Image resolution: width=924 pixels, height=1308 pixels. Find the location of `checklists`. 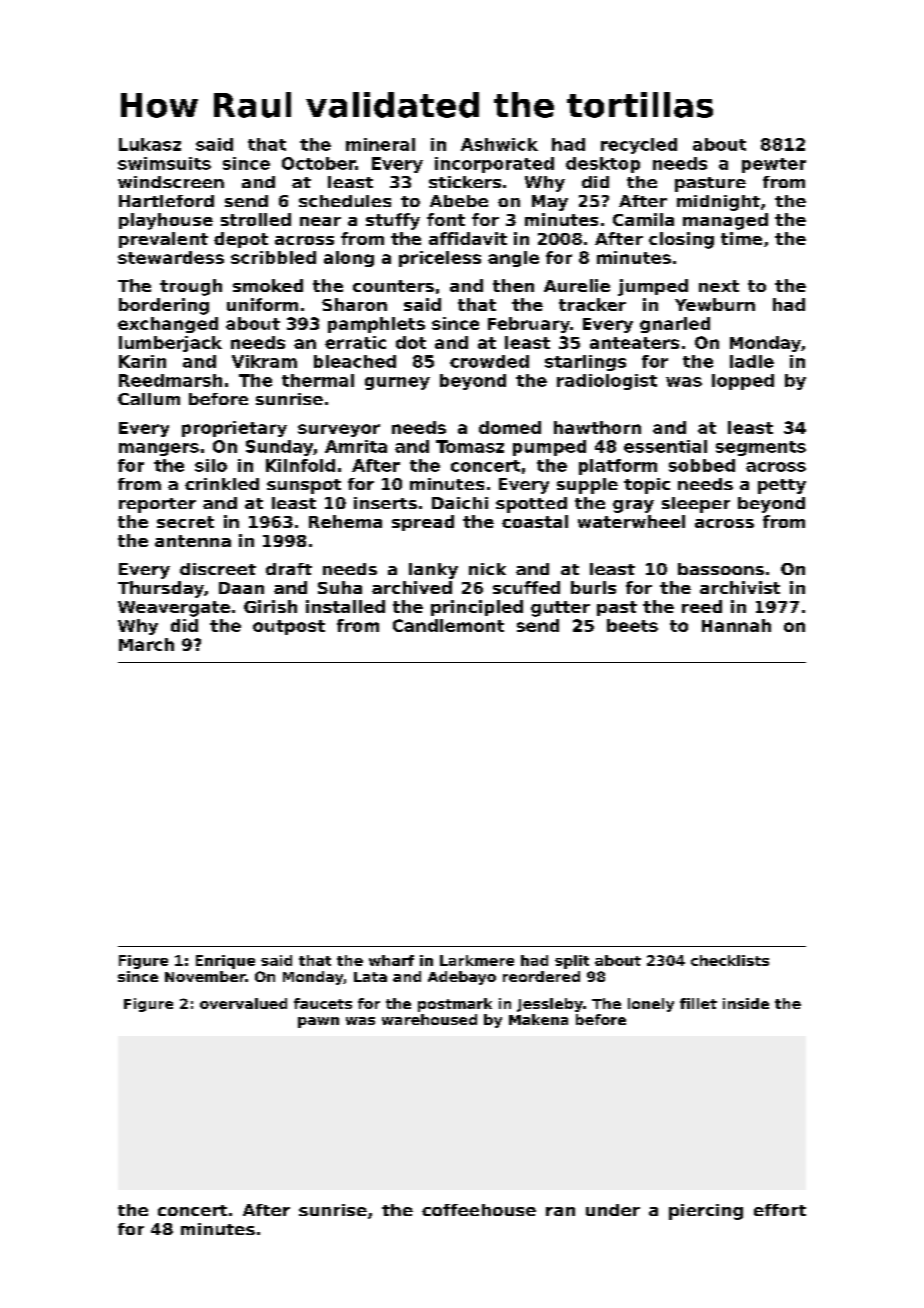

checklists is located at coordinates (730, 960).
